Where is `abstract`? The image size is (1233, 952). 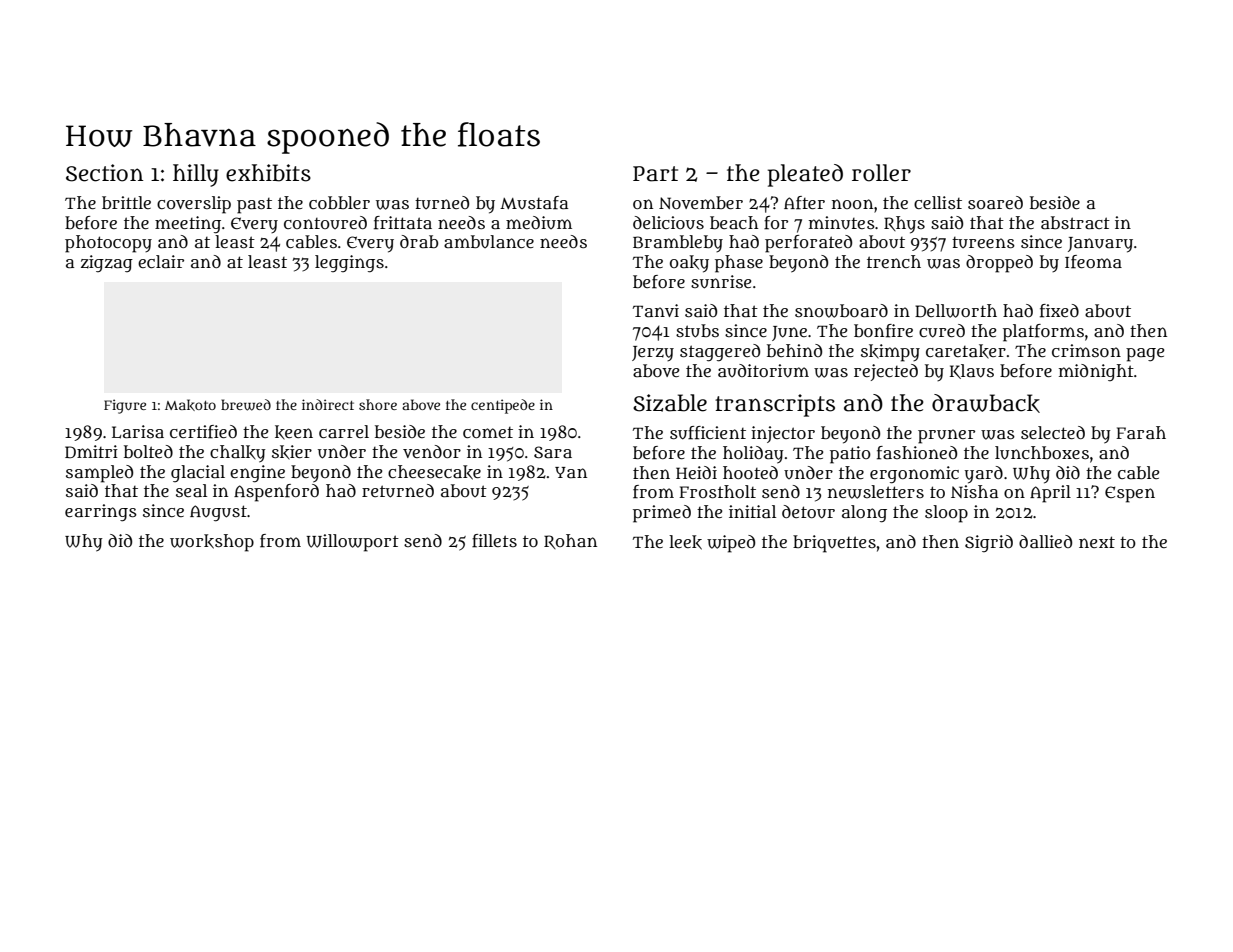 abstract is located at coordinates (1075, 223).
